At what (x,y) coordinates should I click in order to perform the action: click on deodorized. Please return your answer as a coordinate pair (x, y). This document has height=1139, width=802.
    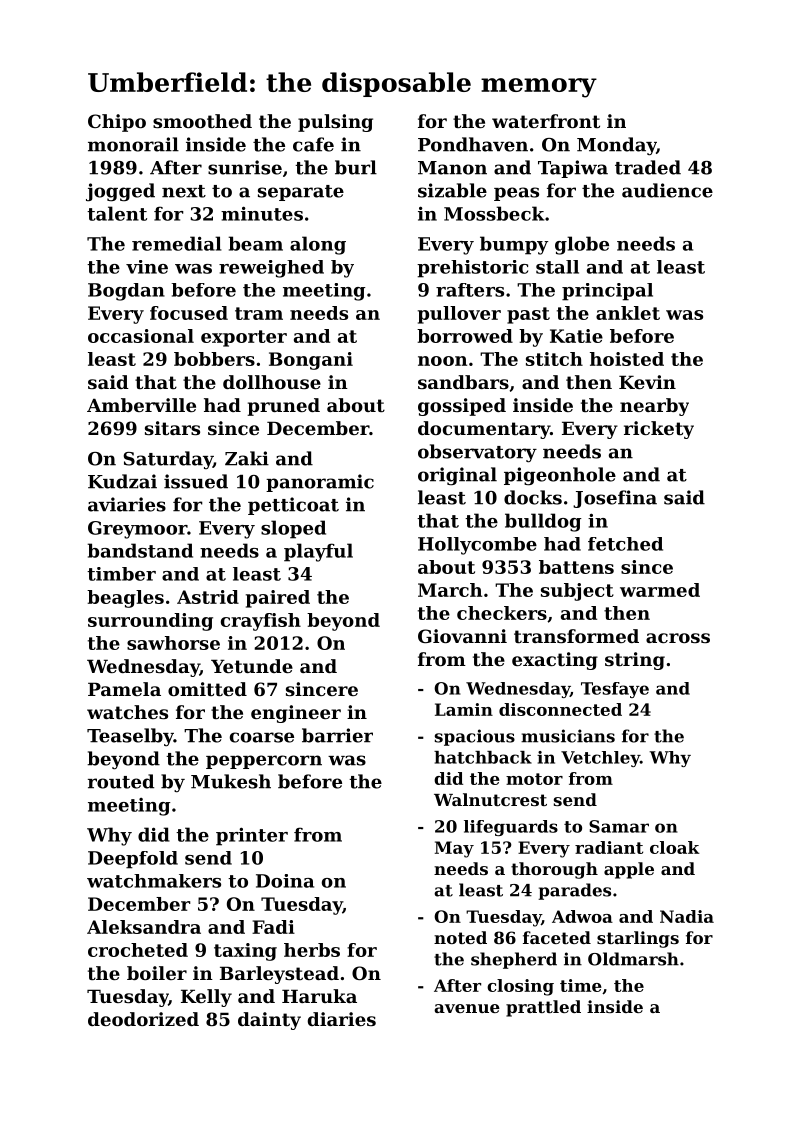
    Looking at the image, I should click on (143, 1019).
